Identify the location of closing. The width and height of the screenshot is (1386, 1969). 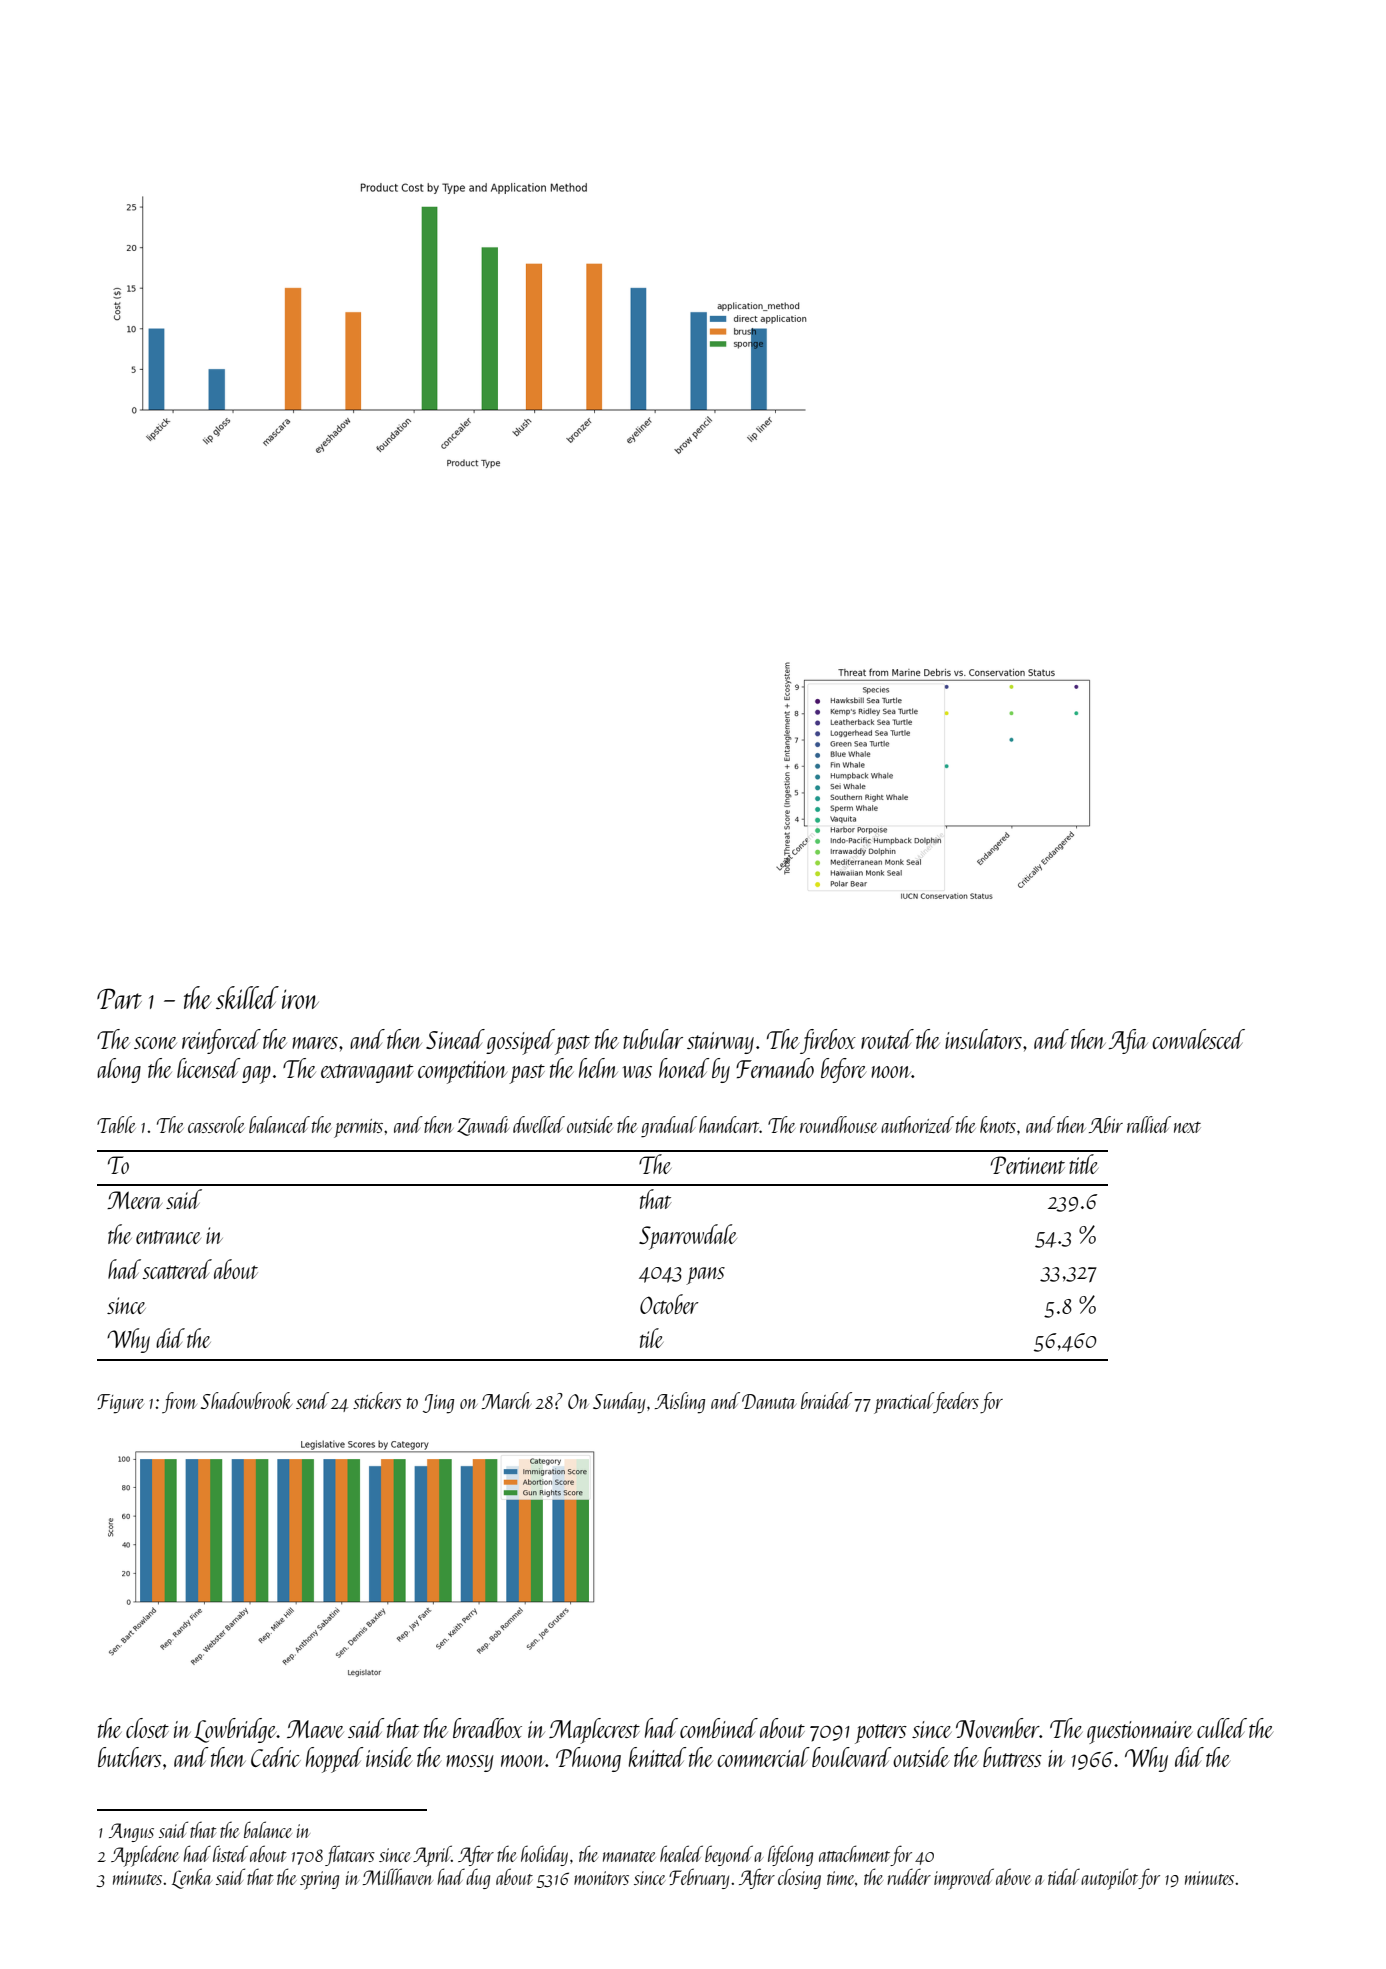
(799, 1878).
